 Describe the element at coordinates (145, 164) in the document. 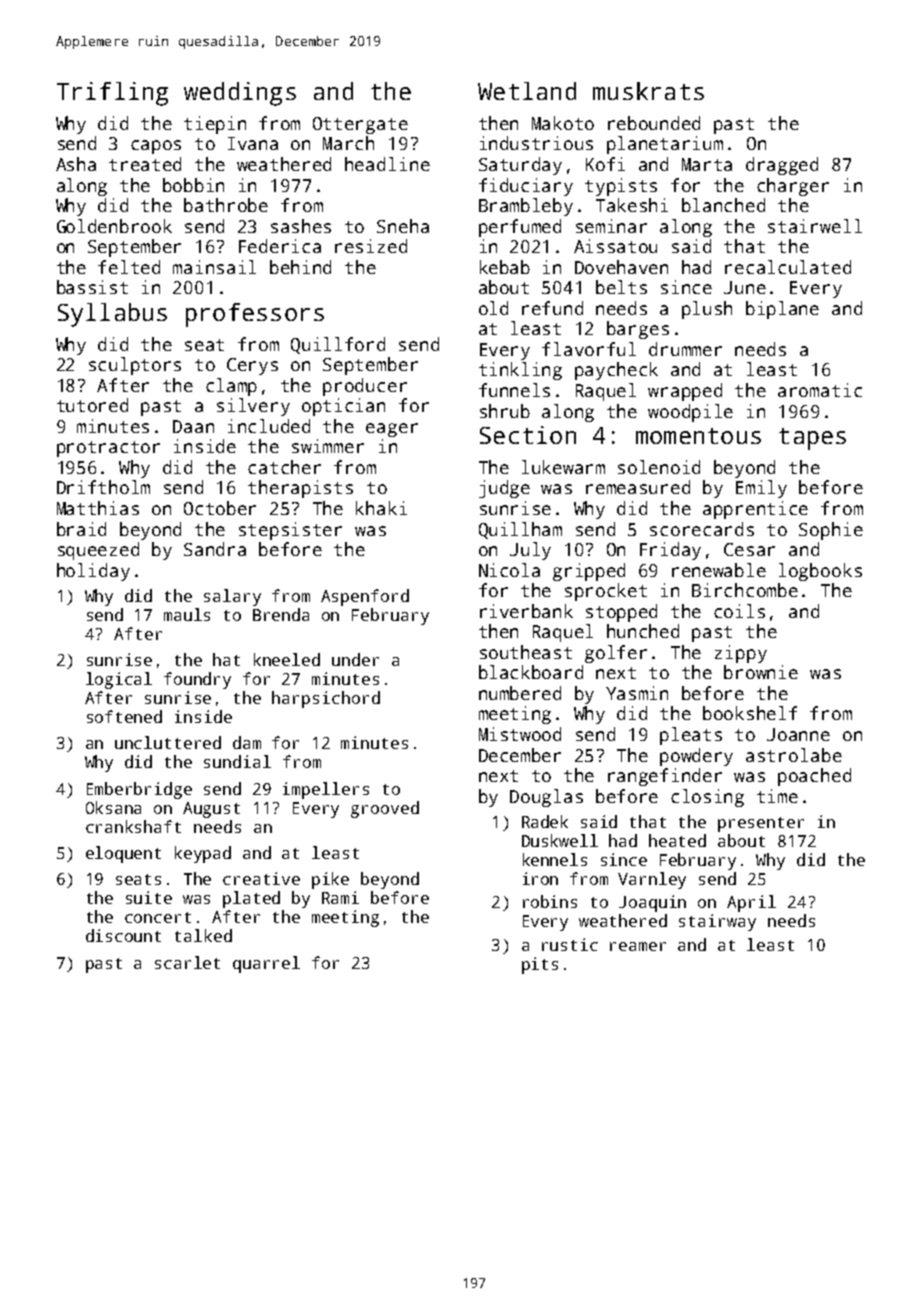

I see `treated` at that location.
